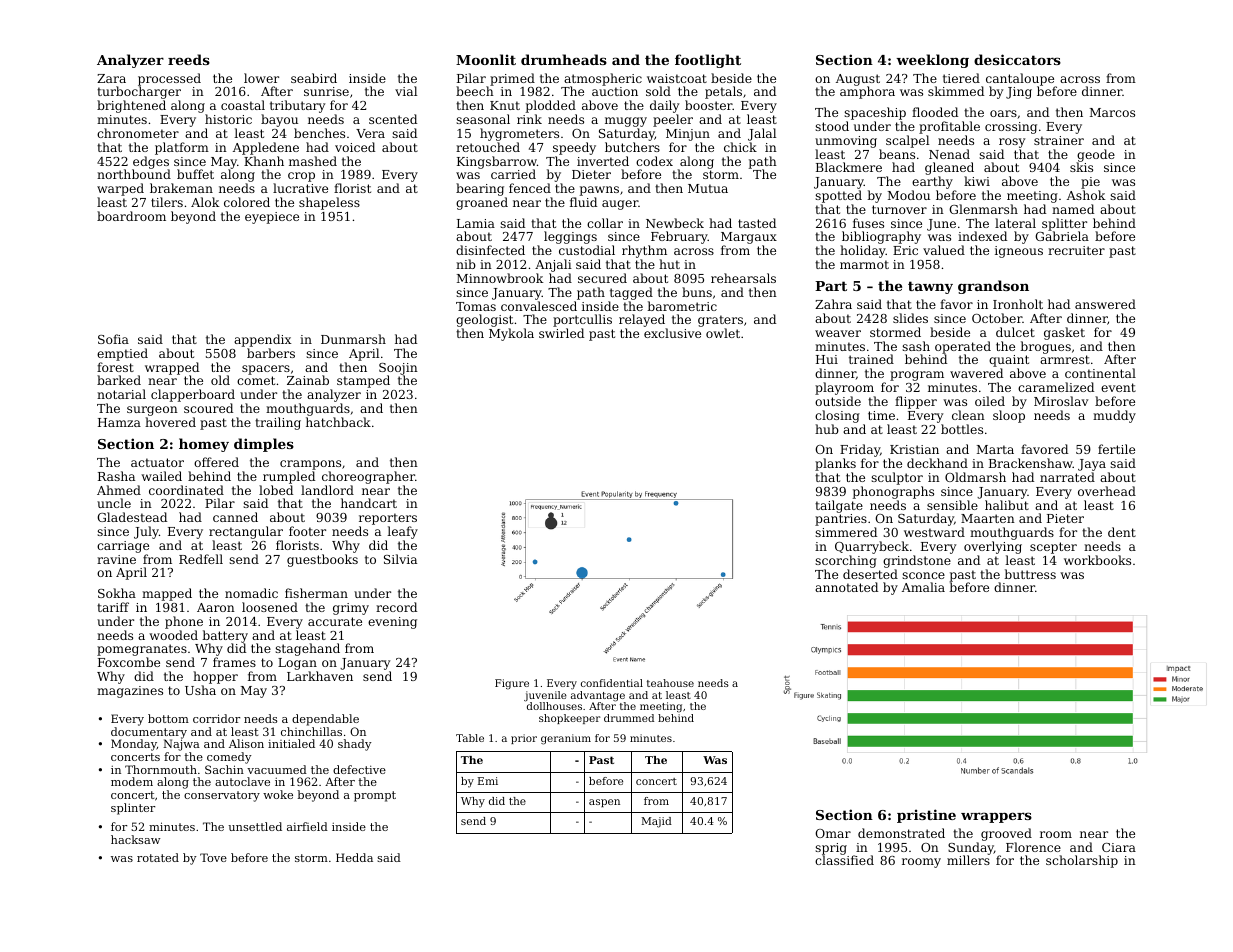 The width and height of the page is (1233, 952). Describe the element at coordinates (1086, 195) in the page. I see `Ashok` at that location.
